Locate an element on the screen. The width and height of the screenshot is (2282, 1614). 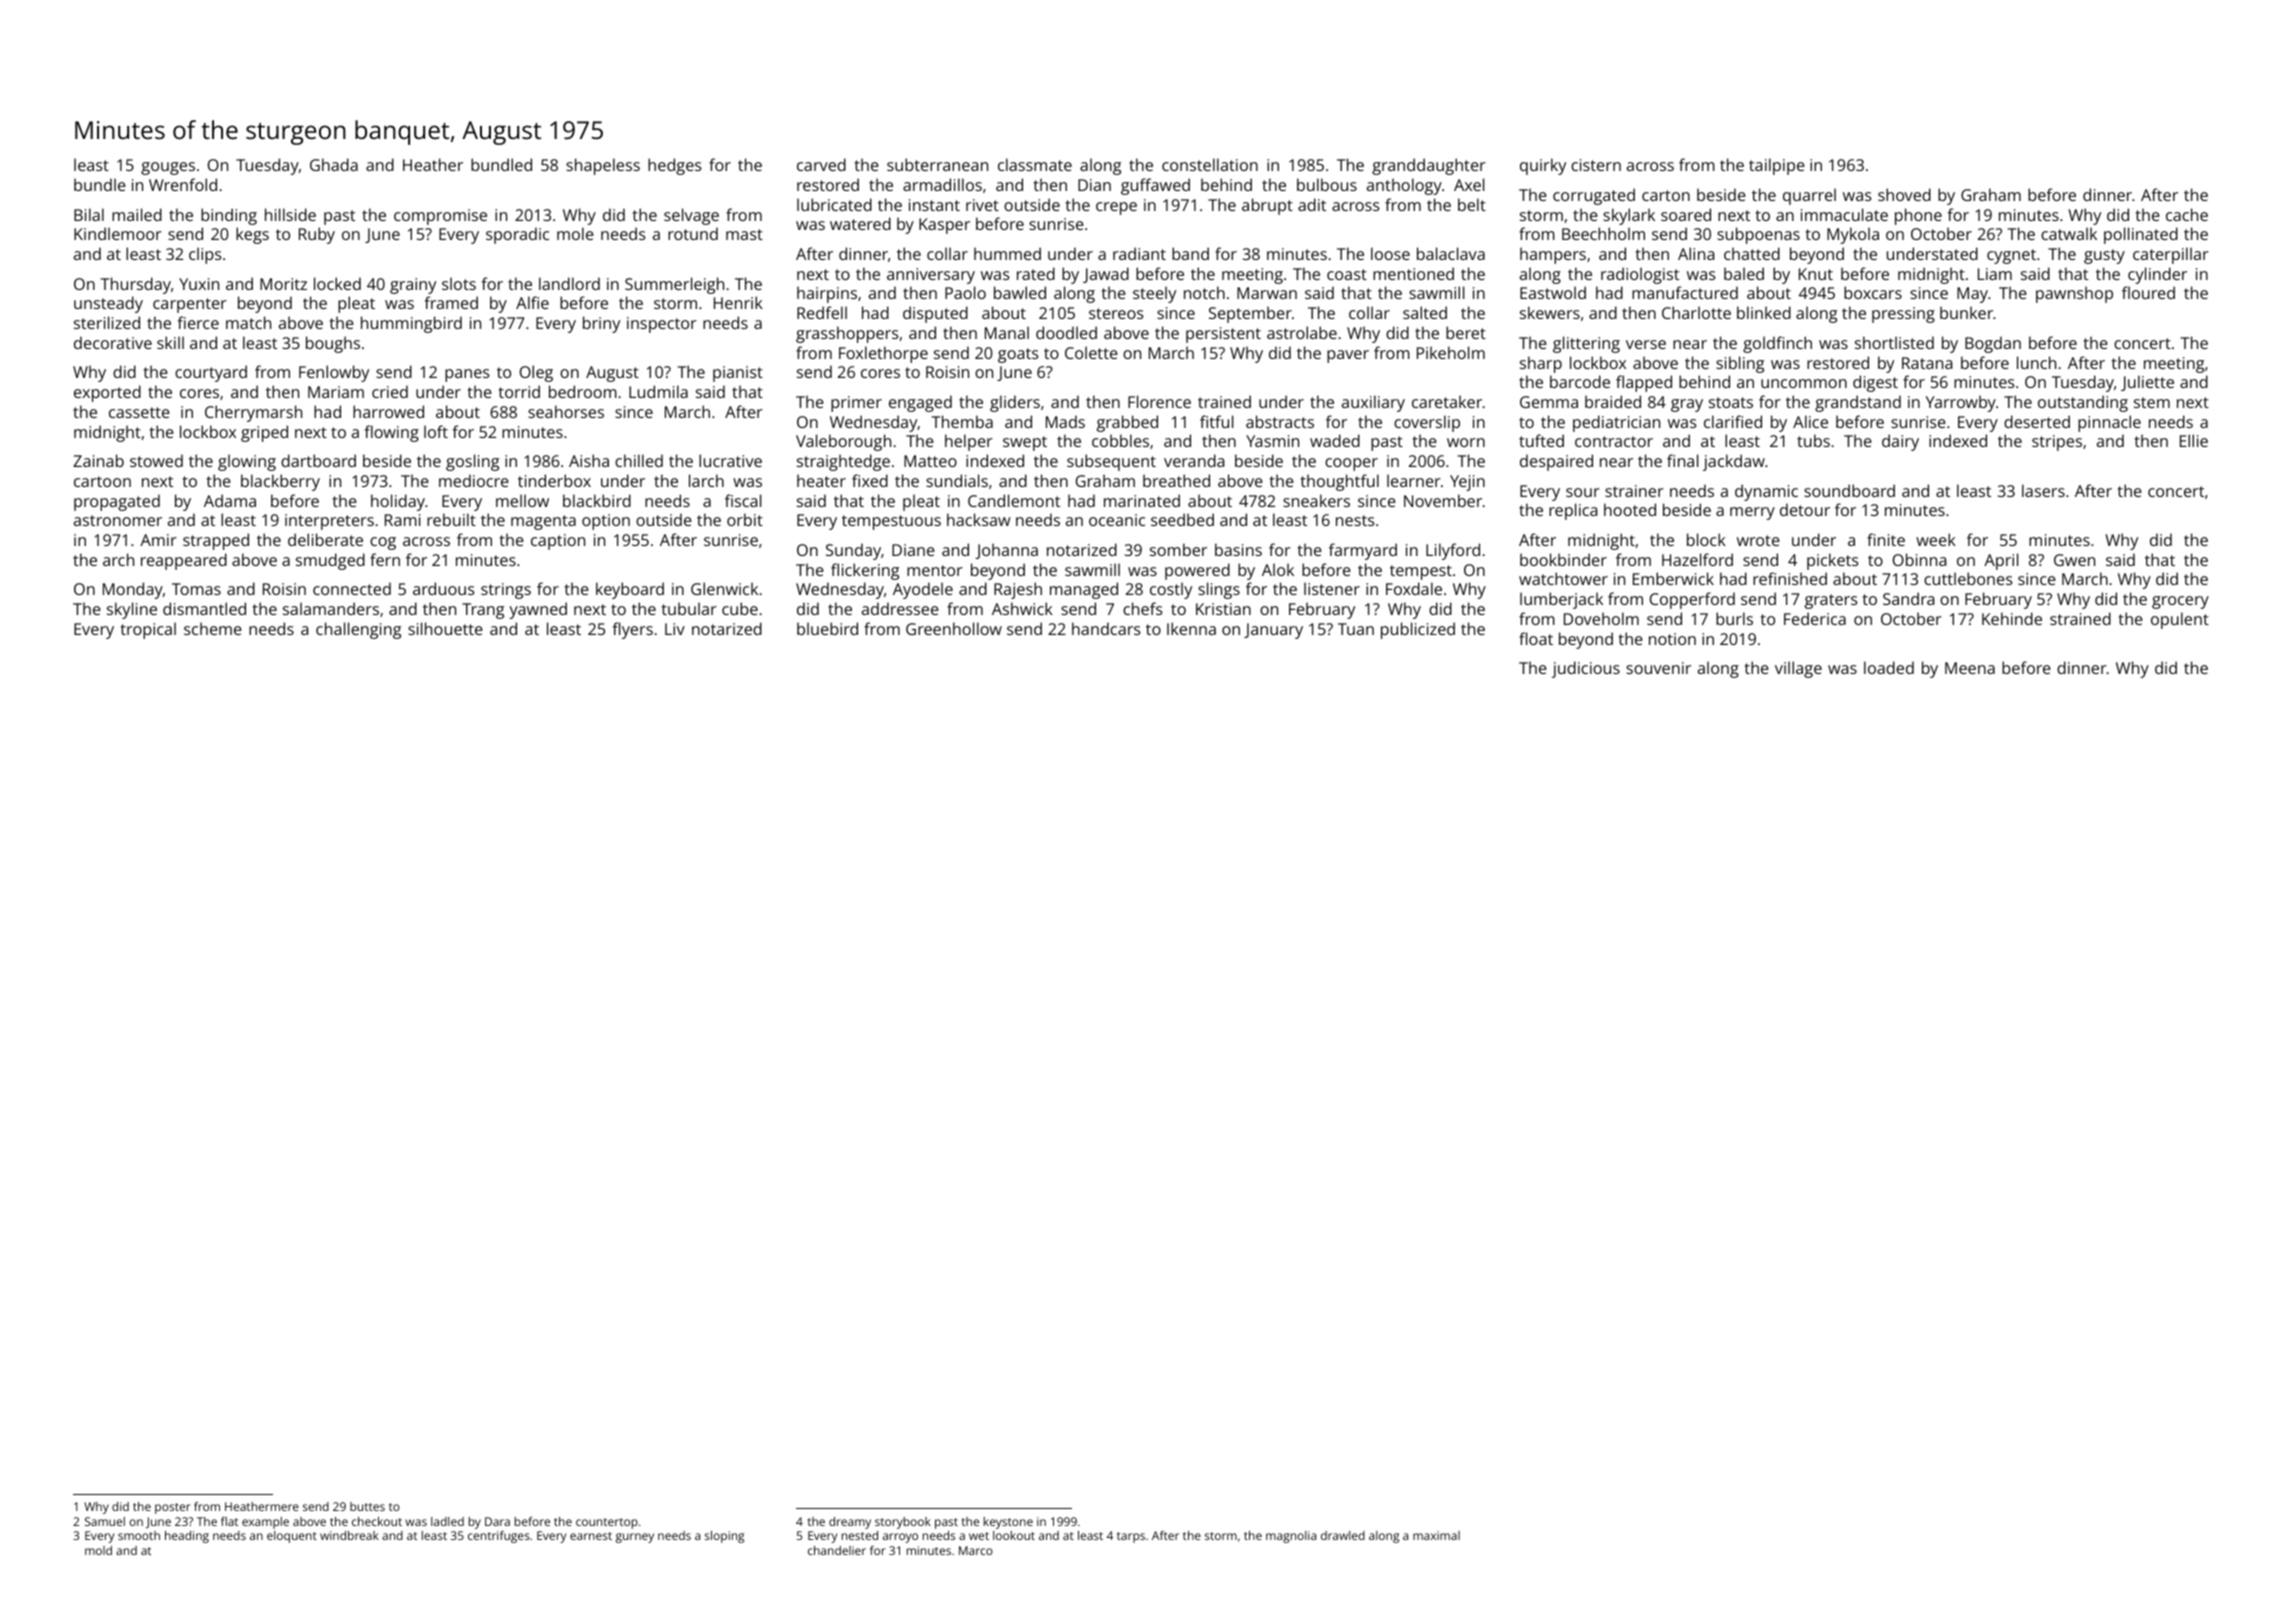
judicious is located at coordinates (1586, 669).
